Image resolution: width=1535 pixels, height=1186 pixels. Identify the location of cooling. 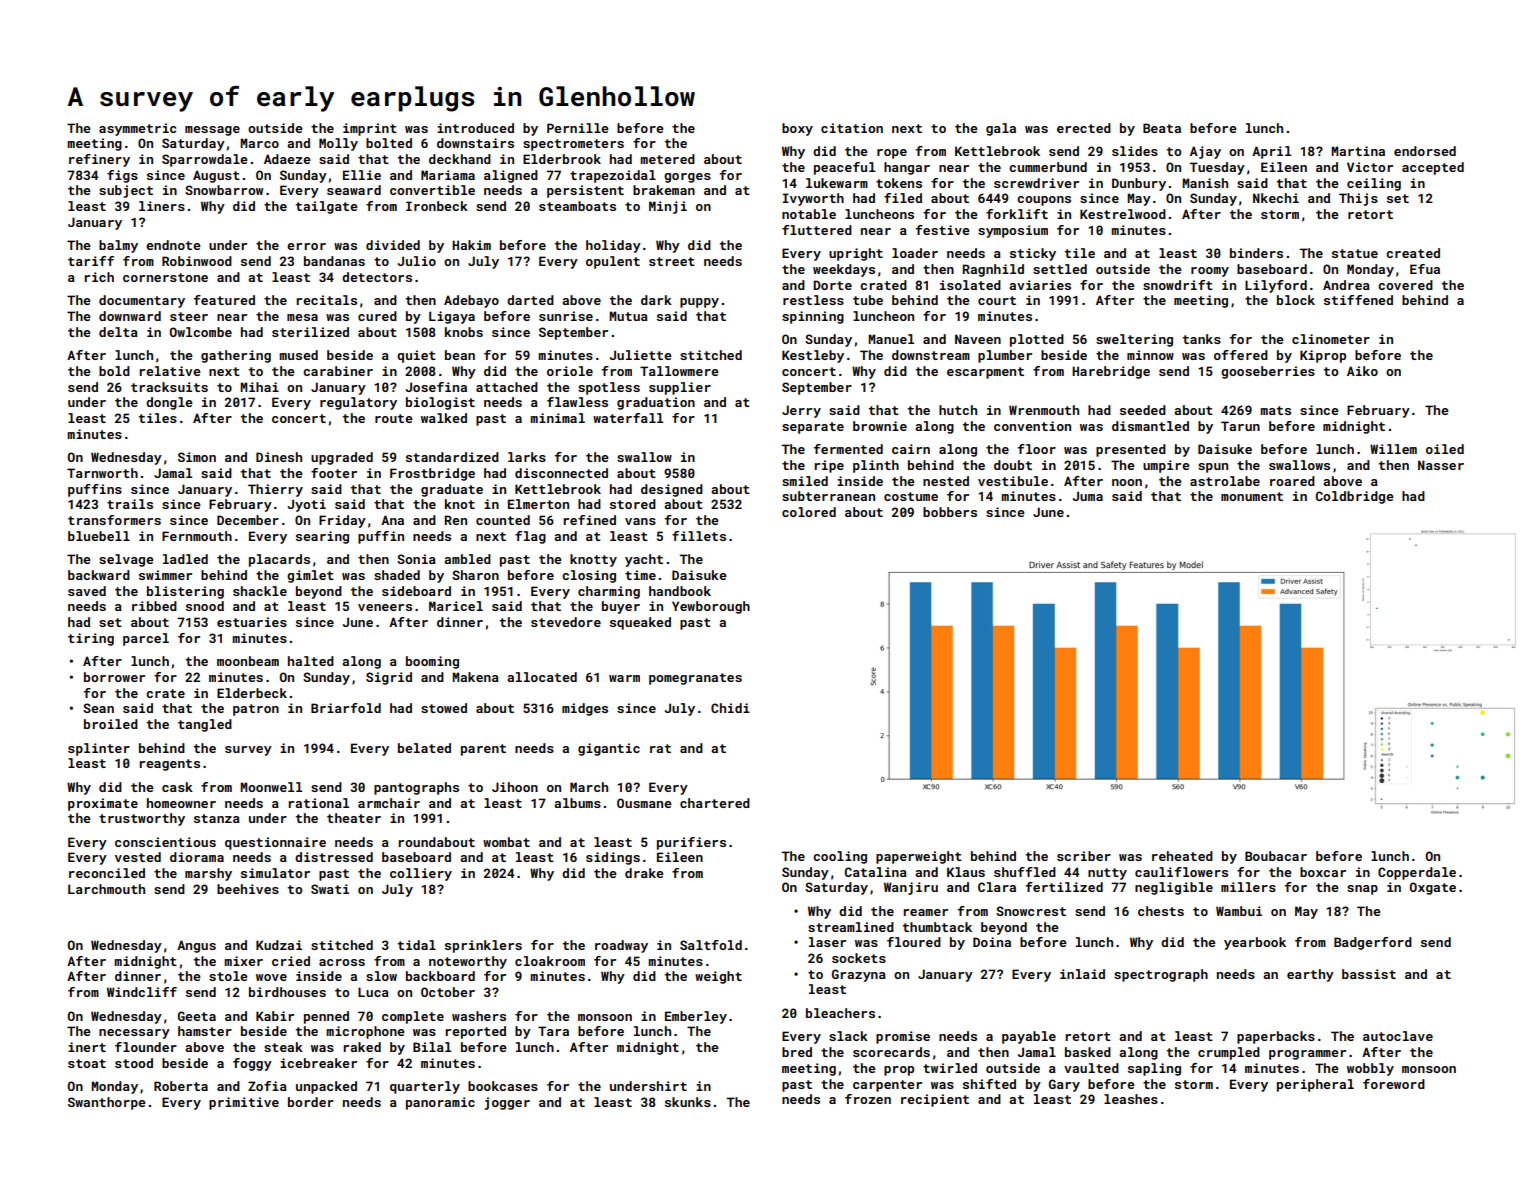
(840, 857).
